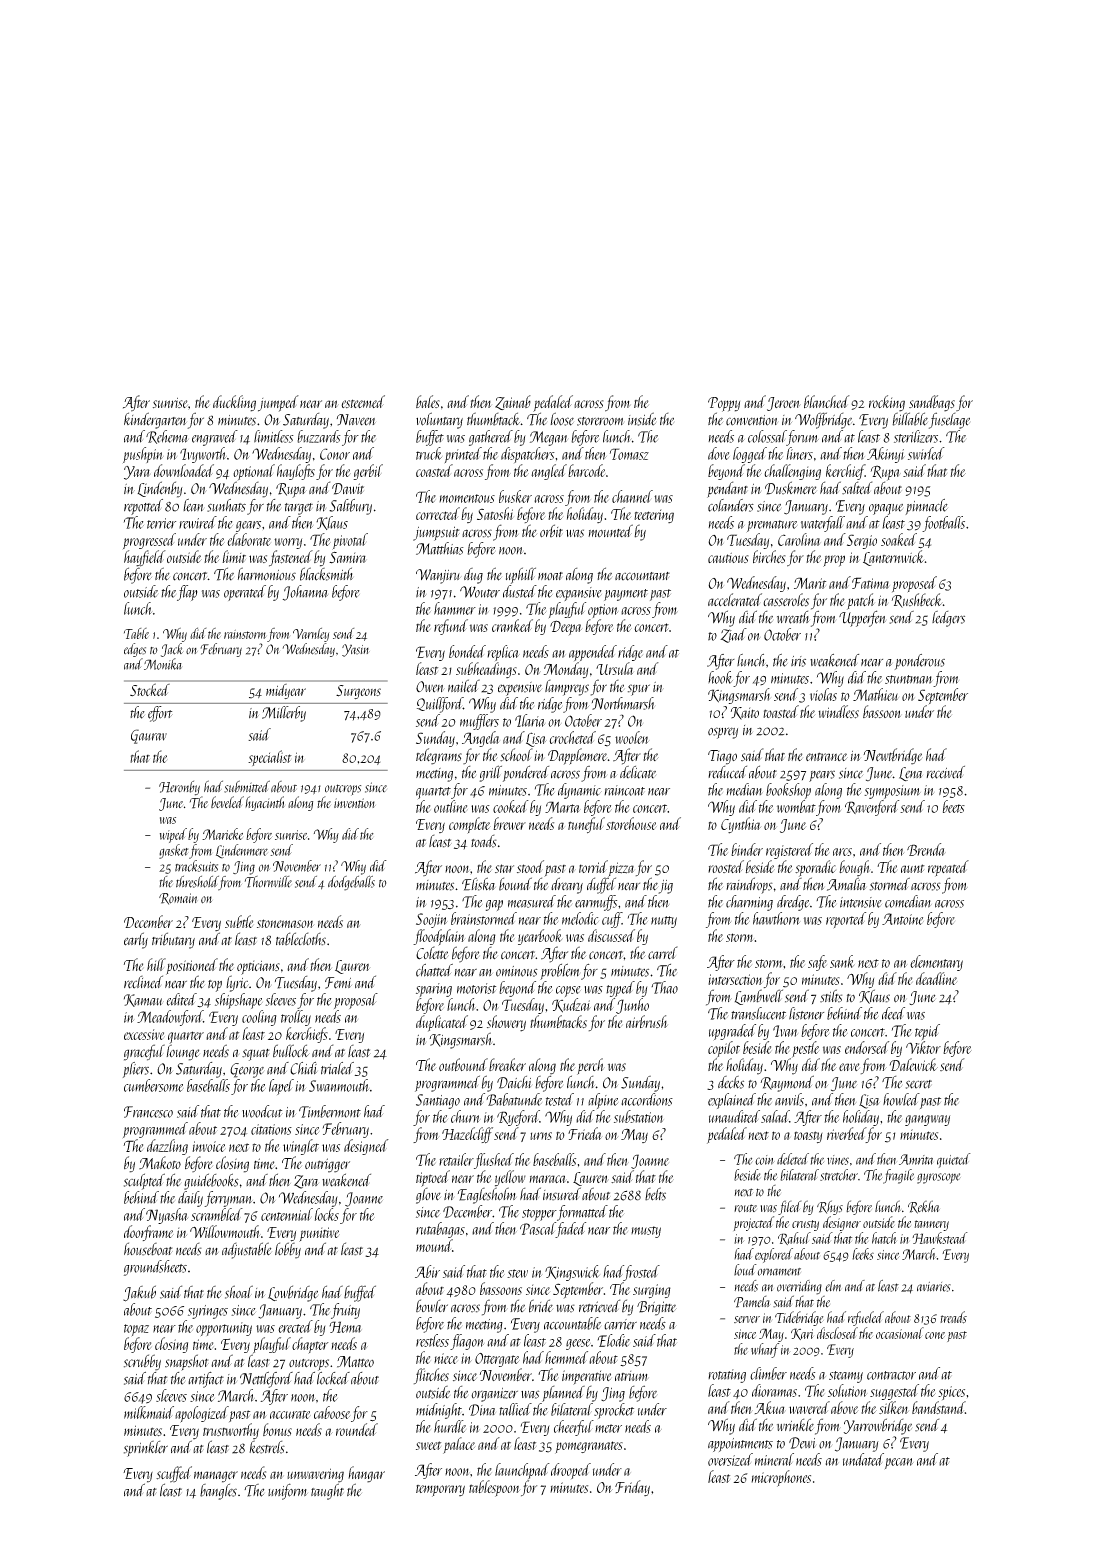  Describe the element at coordinates (239, 921) in the screenshot. I see `subtle` at that location.
